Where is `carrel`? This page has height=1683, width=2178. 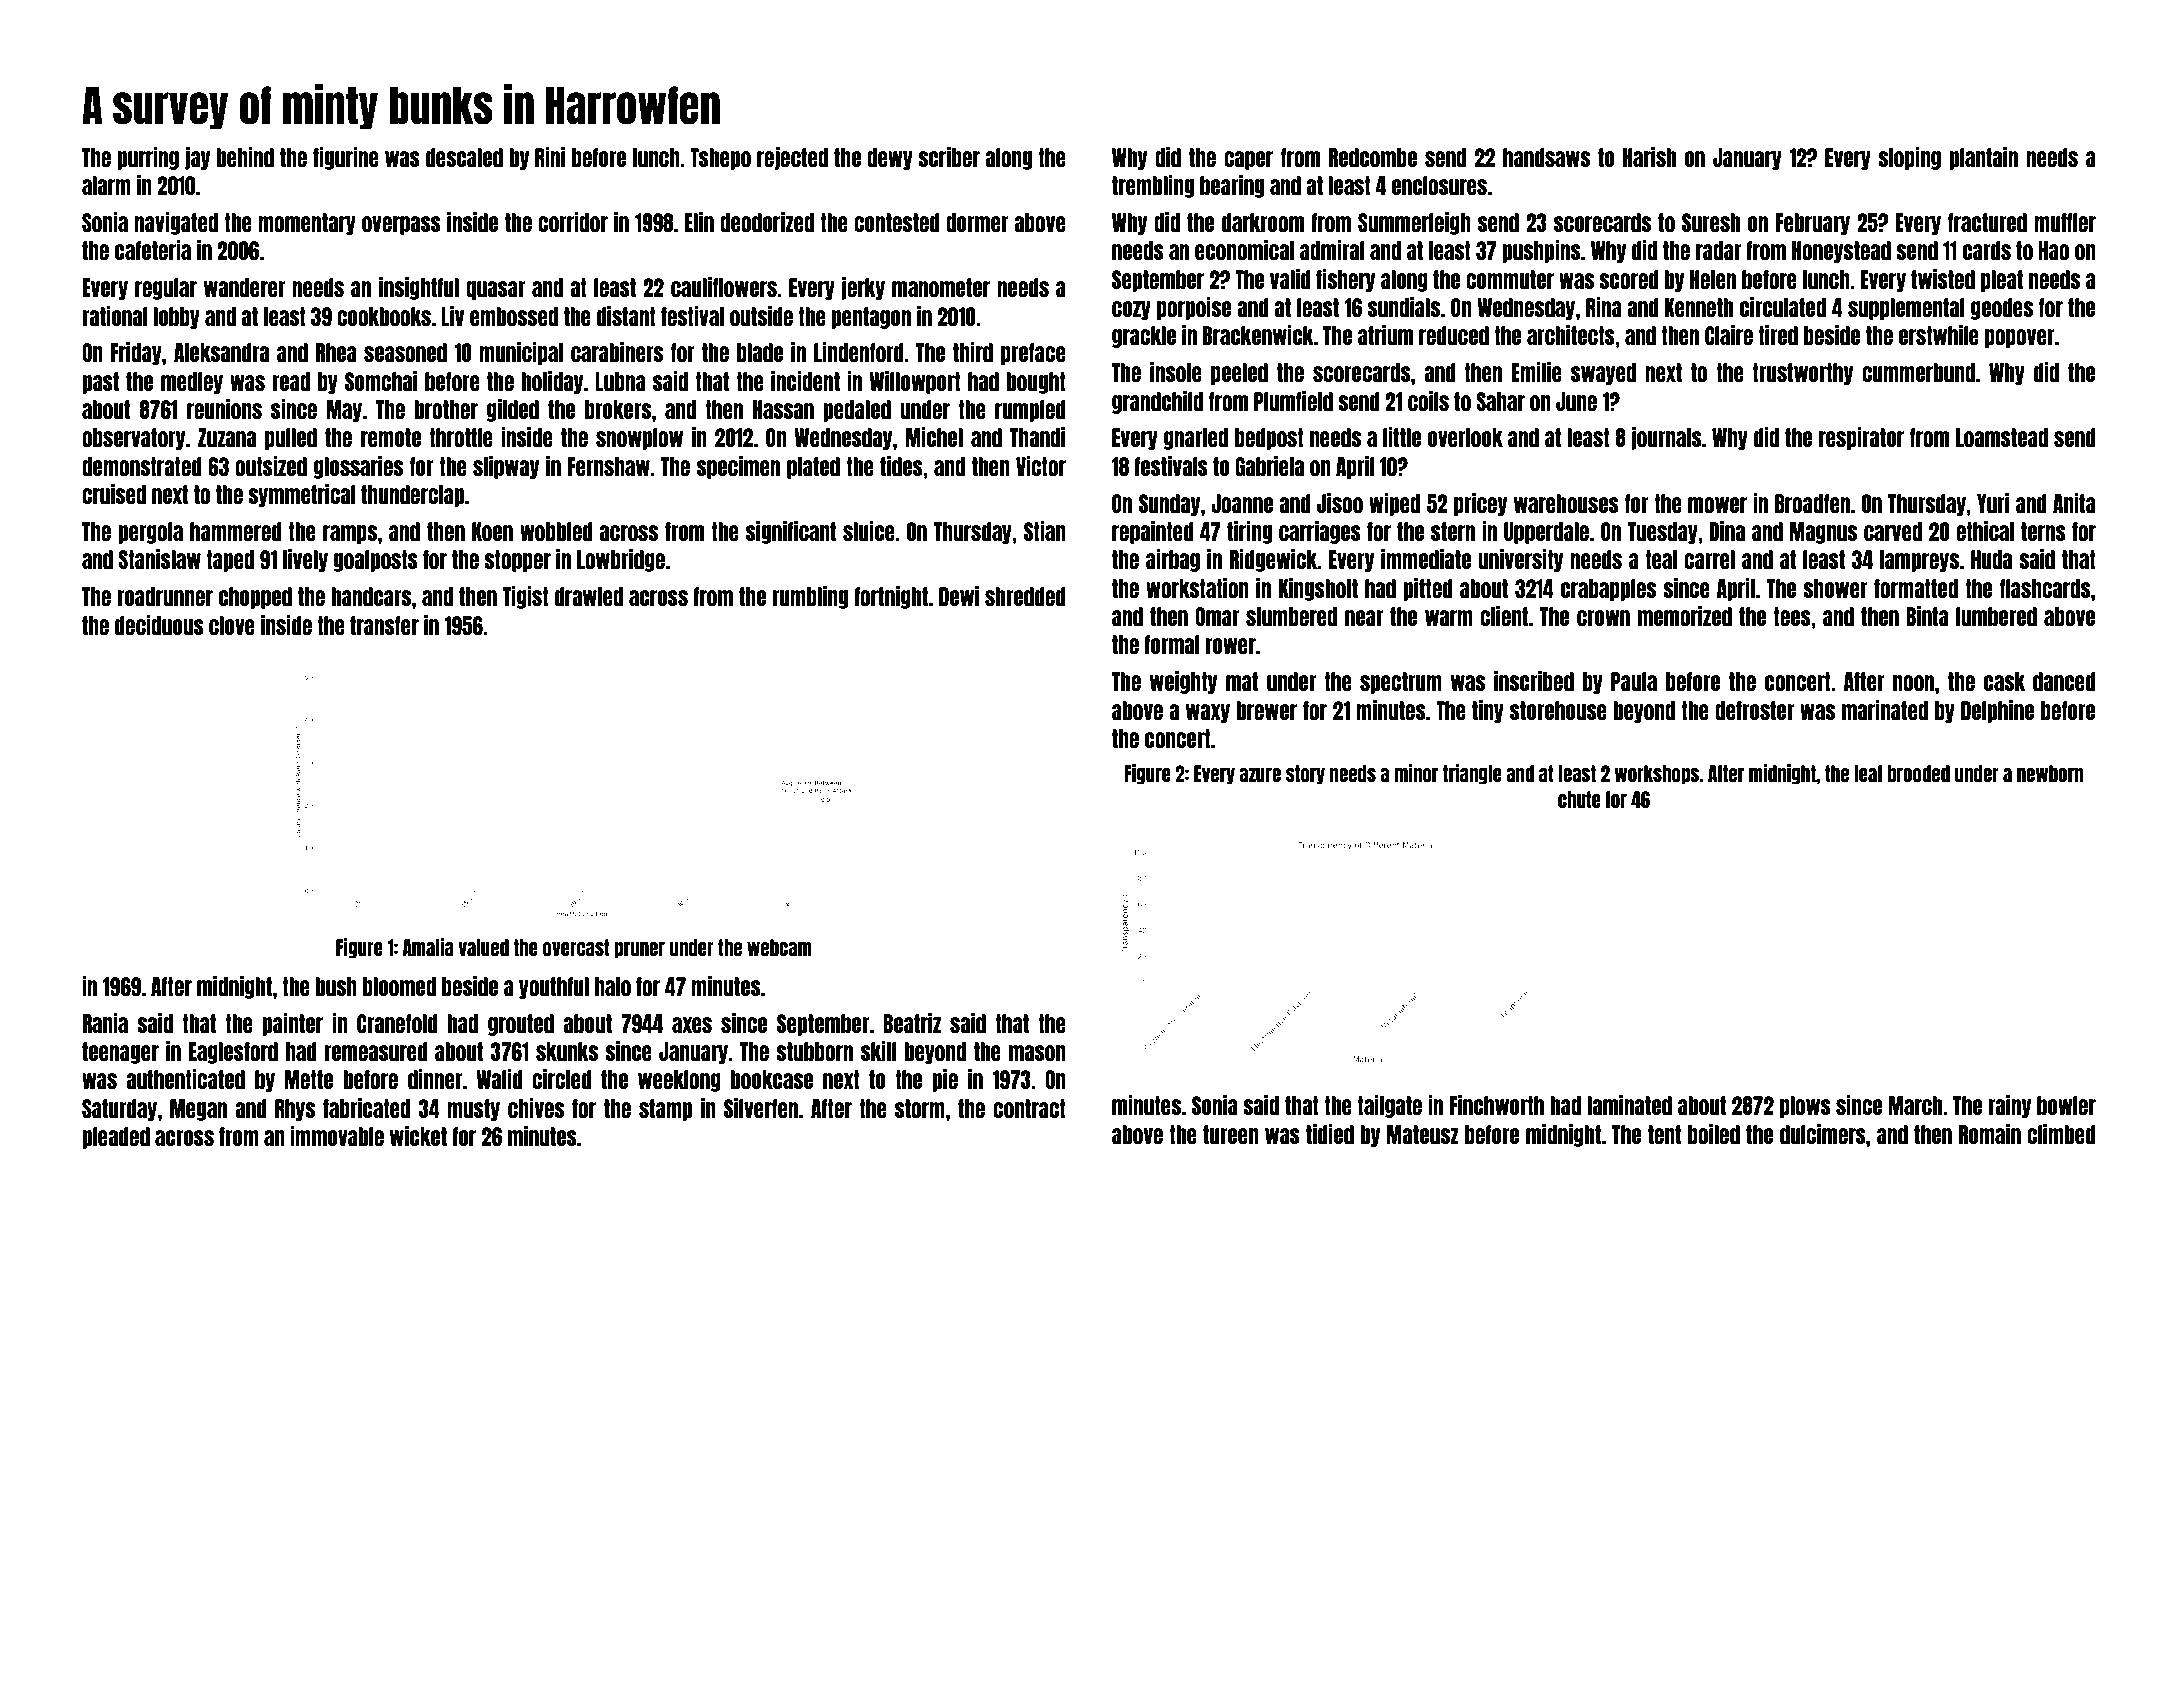 carrel is located at coordinates (1709, 559).
